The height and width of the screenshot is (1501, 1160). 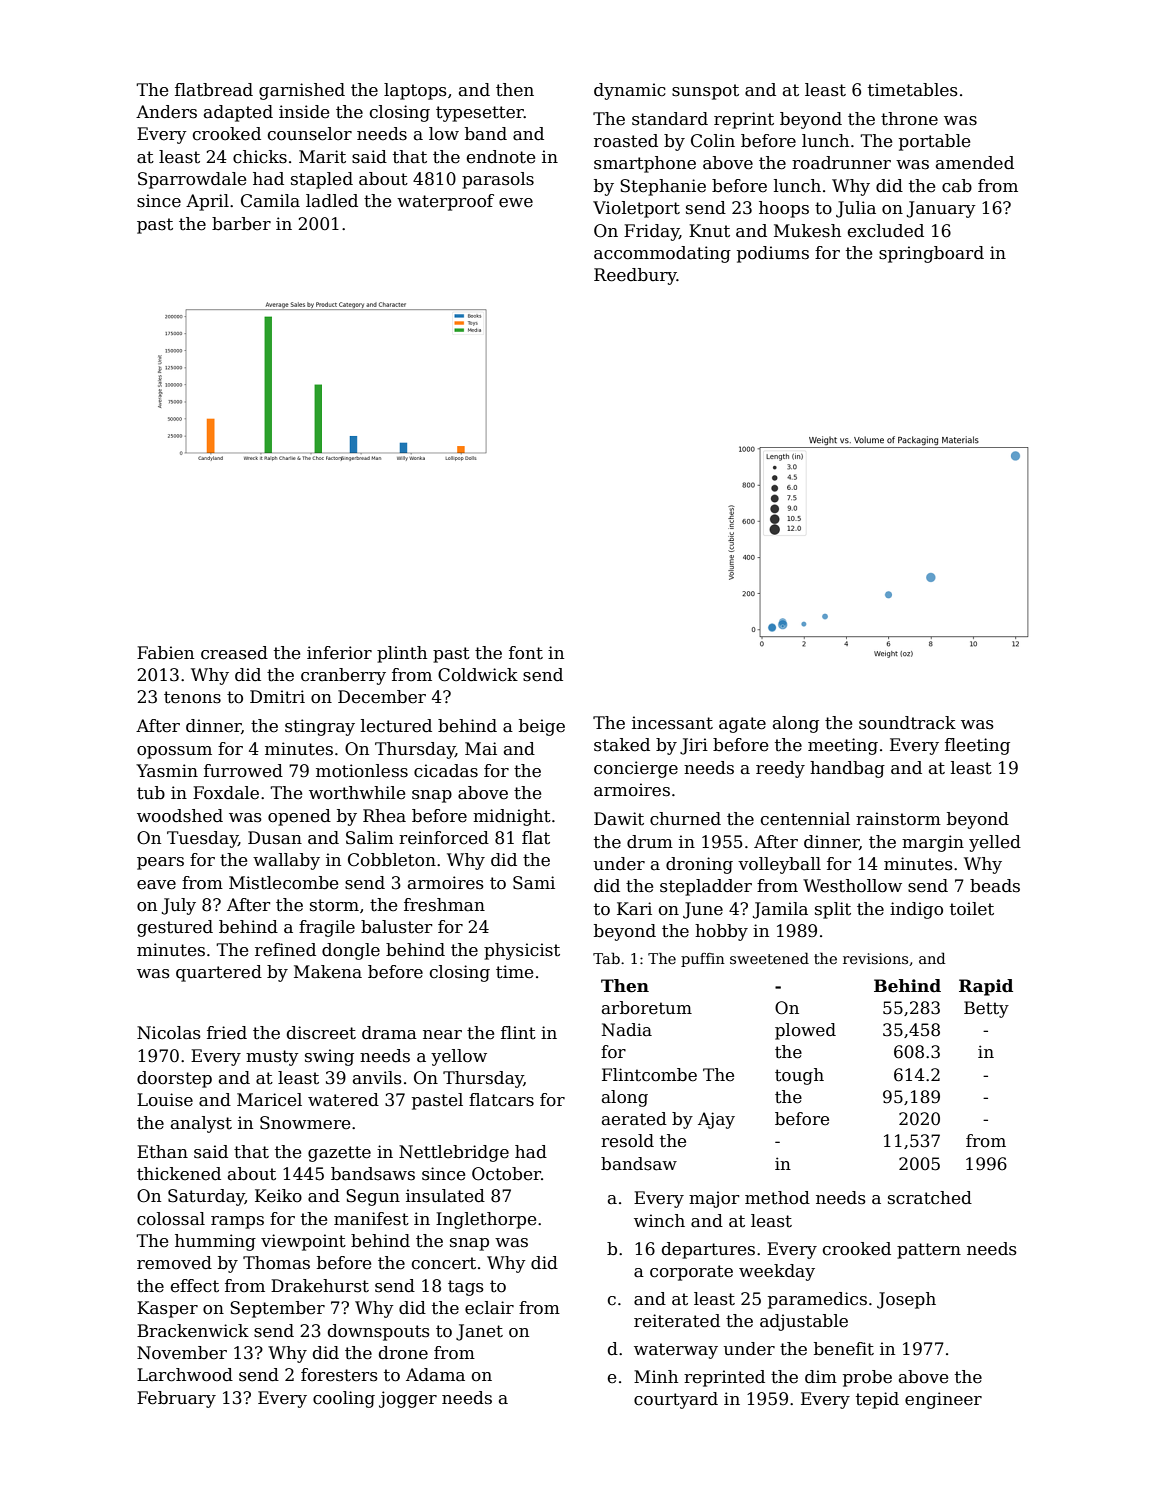 I want to click on inferior, so click(x=339, y=653).
